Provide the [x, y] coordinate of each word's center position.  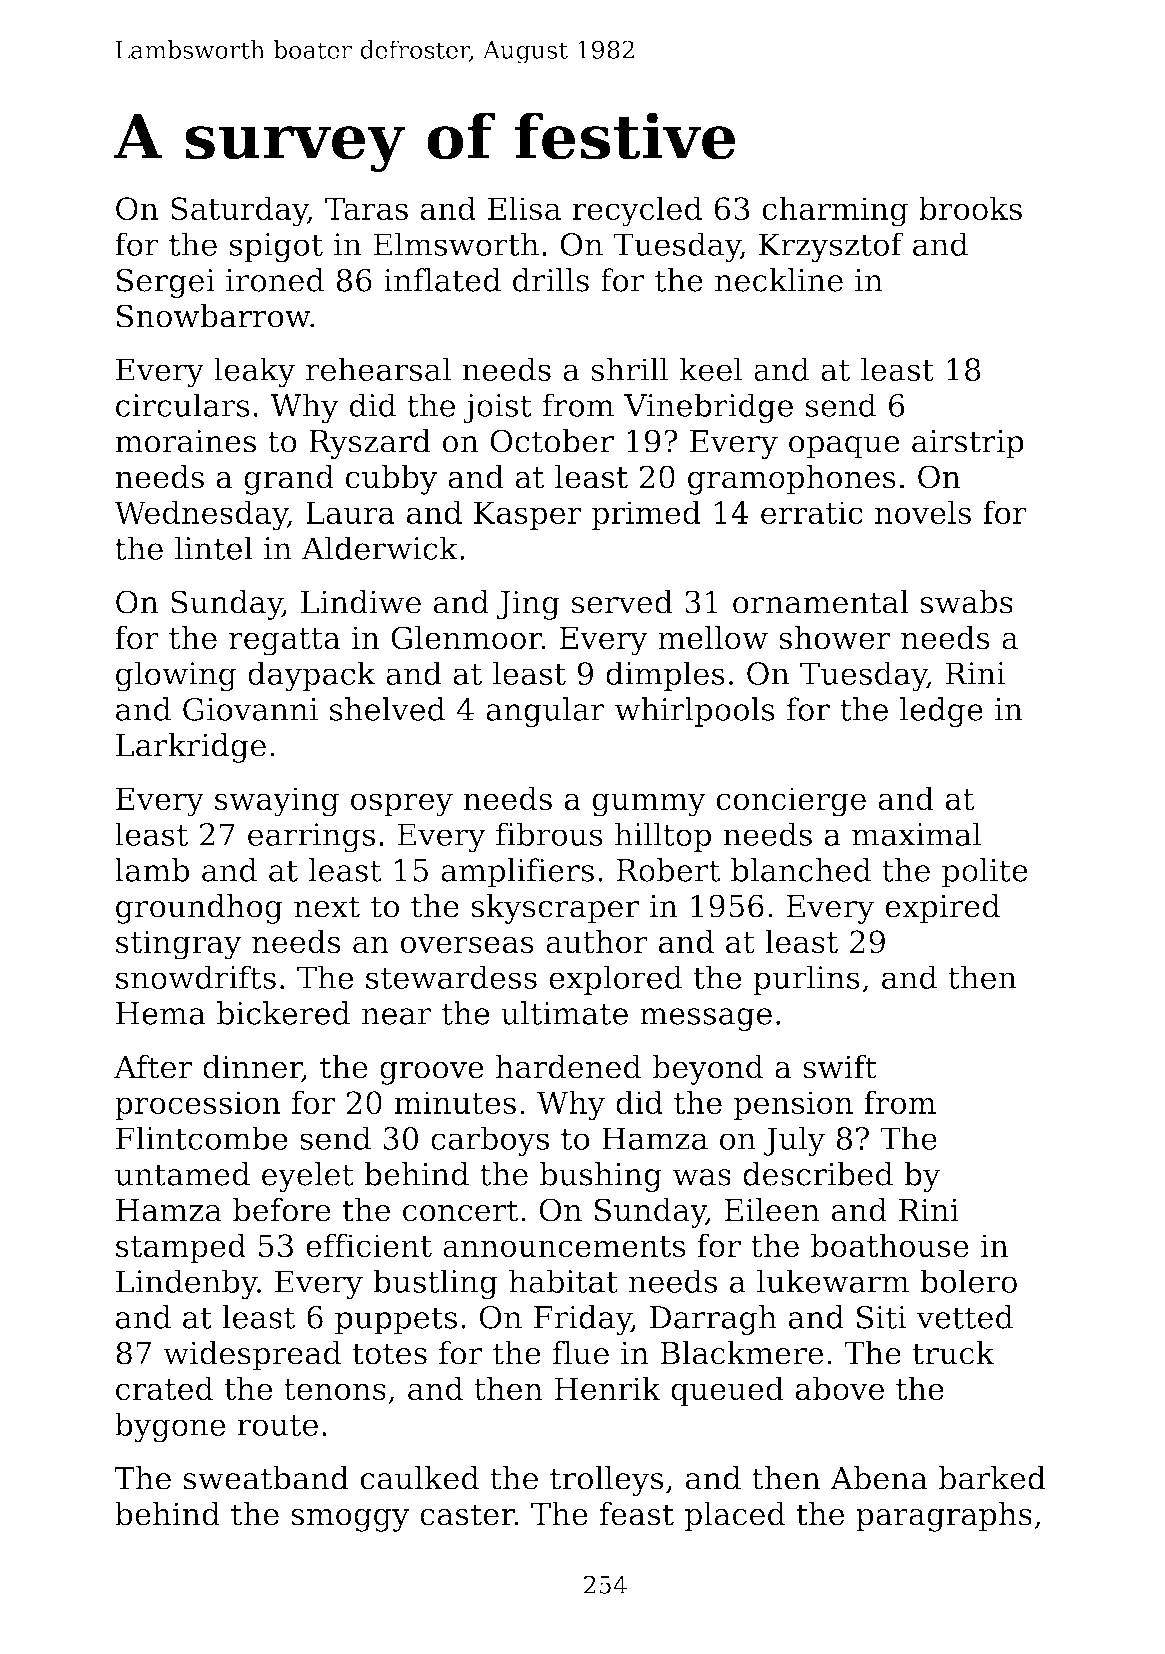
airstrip [968, 444]
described [818, 1174]
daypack [312, 676]
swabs [966, 602]
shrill [629, 369]
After [153, 1067]
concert [461, 1211]
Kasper [528, 515]
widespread [252, 1356]
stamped [181, 1248]
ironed [275, 280]
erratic [812, 512]
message [706, 1019]
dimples [665, 676]
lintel [214, 548]
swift [840, 1067]
